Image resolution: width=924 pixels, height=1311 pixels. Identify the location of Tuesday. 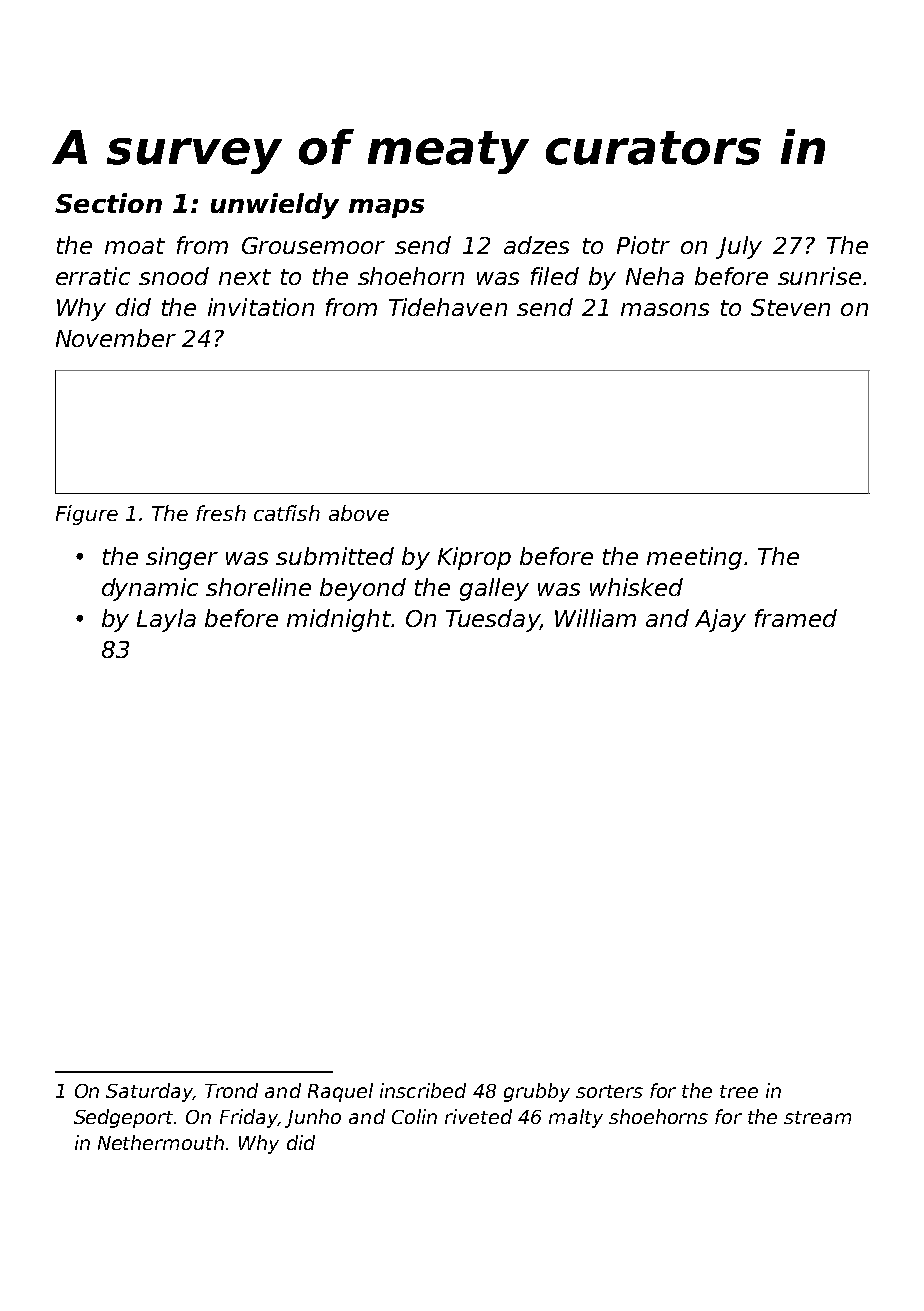
(493, 620).
